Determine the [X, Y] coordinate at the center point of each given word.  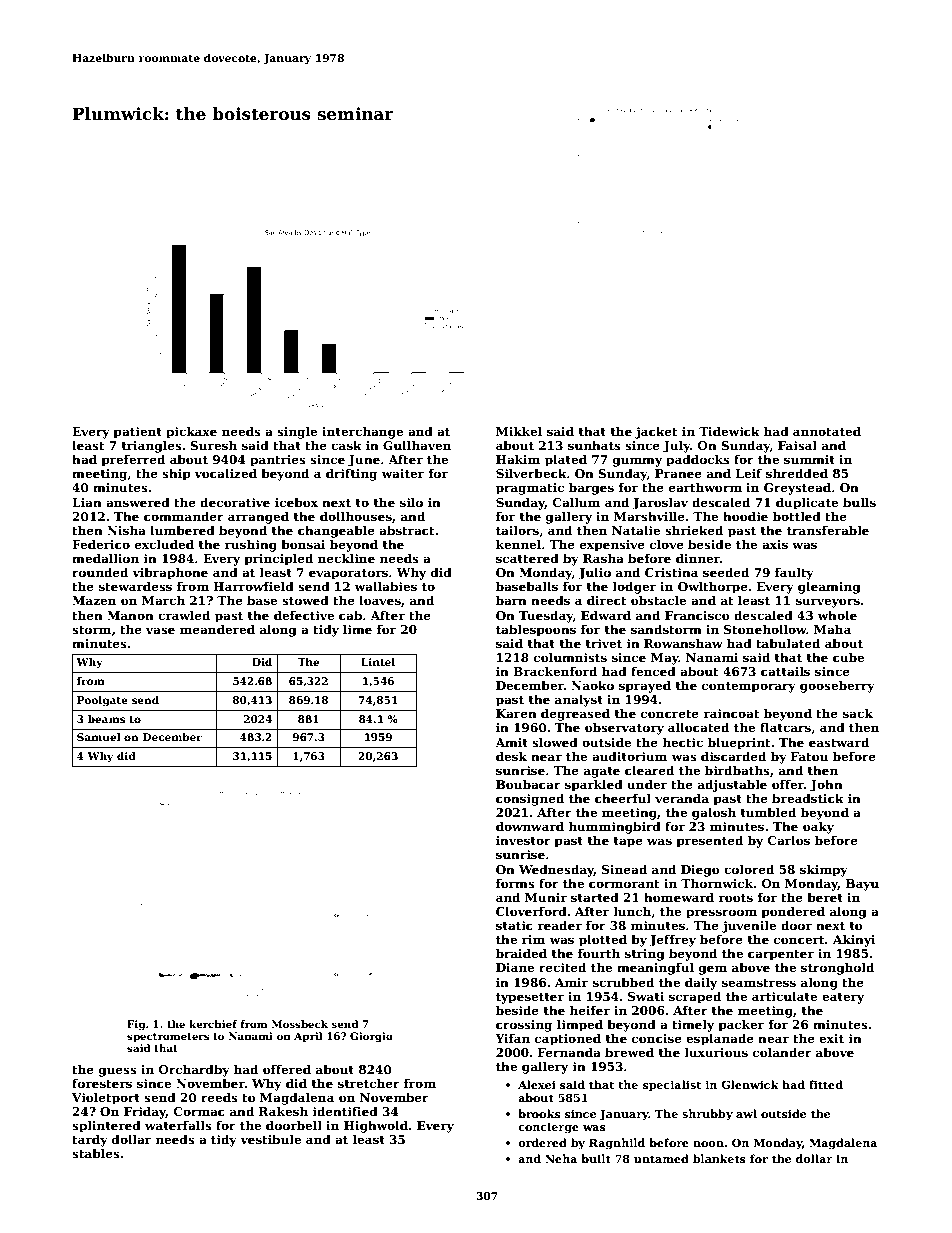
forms [515, 883]
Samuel [99, 737]
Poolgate [102, 701]
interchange [362, 432]
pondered [793, 912]
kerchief [213, 1024]
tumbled [768, 812]
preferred [133, 460]
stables [96, 1153]
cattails [785, 671]
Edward [606, 615]
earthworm [705, 487]
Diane [515, 967]
